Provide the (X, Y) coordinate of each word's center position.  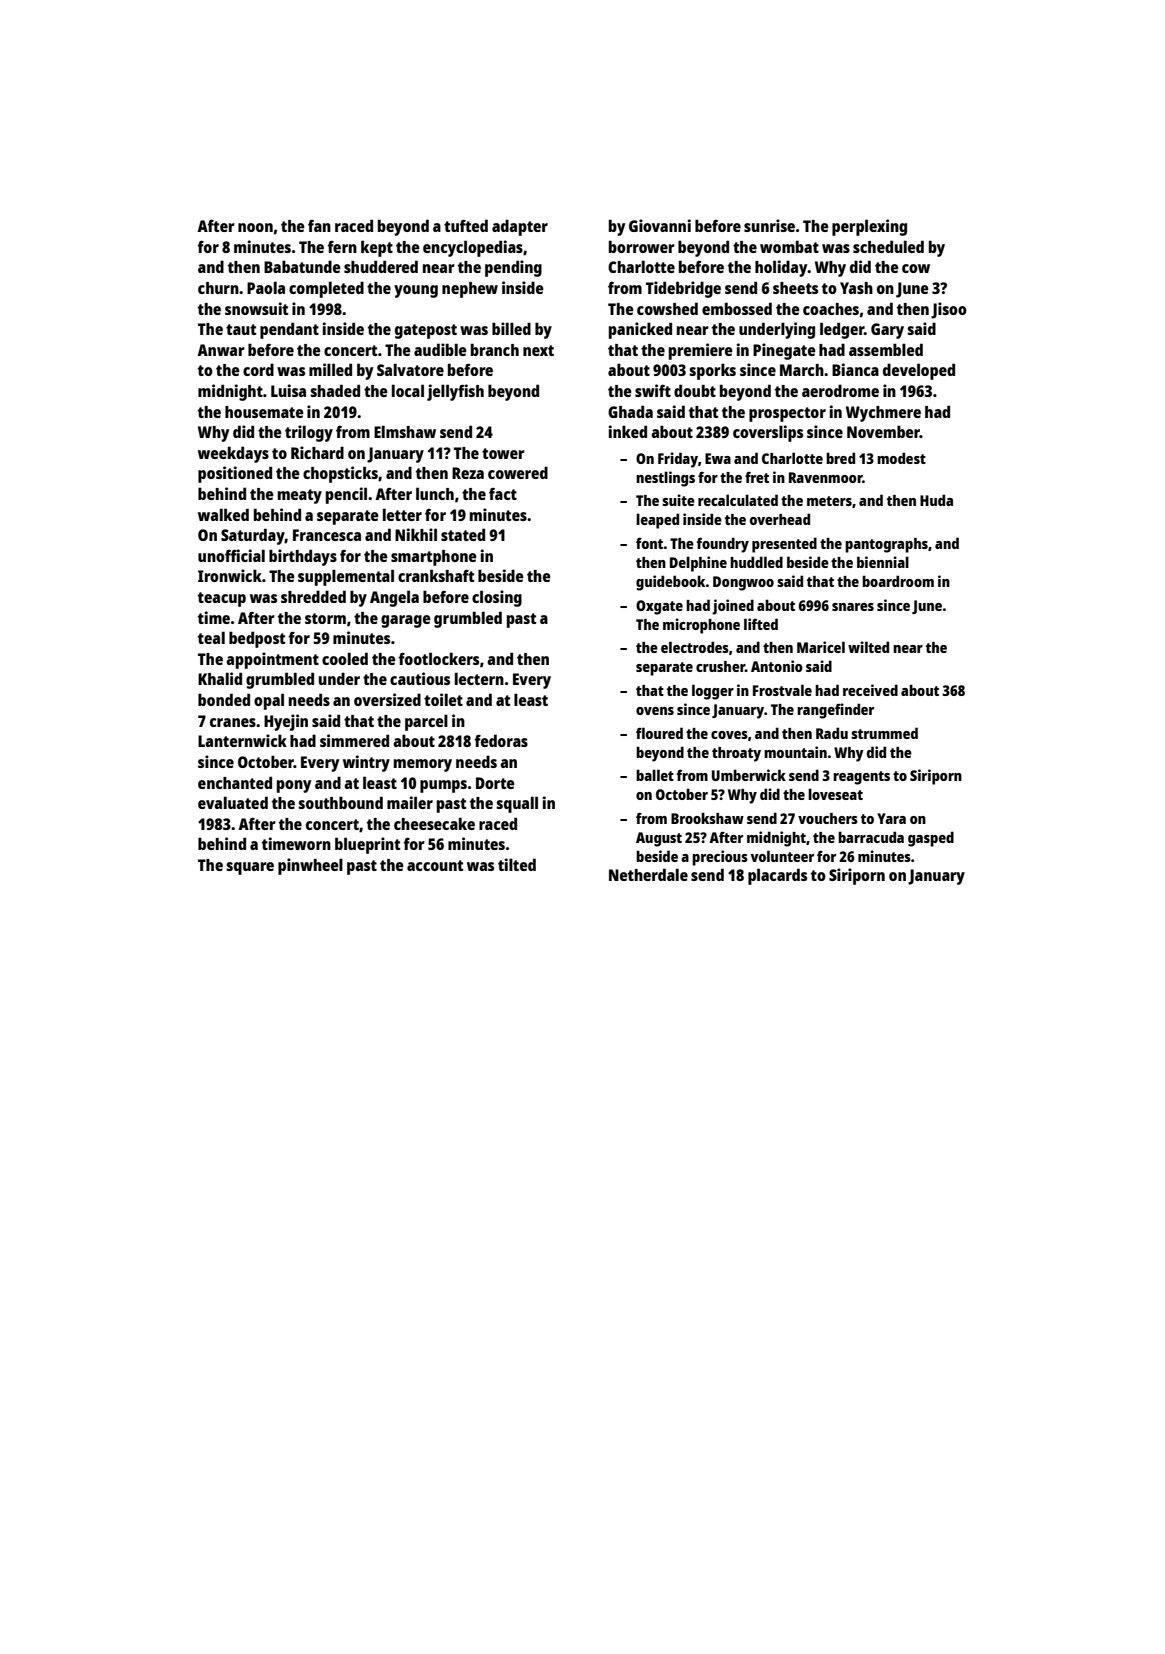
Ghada (630, 411)
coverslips (768, 433)
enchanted (235, 782)
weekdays (233, 454)
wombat (789, 246)
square (250, 868)
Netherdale (648, 874)
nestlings (665, 479)
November (883, 431)
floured (659, 733)
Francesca (327, 535)
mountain (795, 752)
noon (255, 227)
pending (513, 268)
